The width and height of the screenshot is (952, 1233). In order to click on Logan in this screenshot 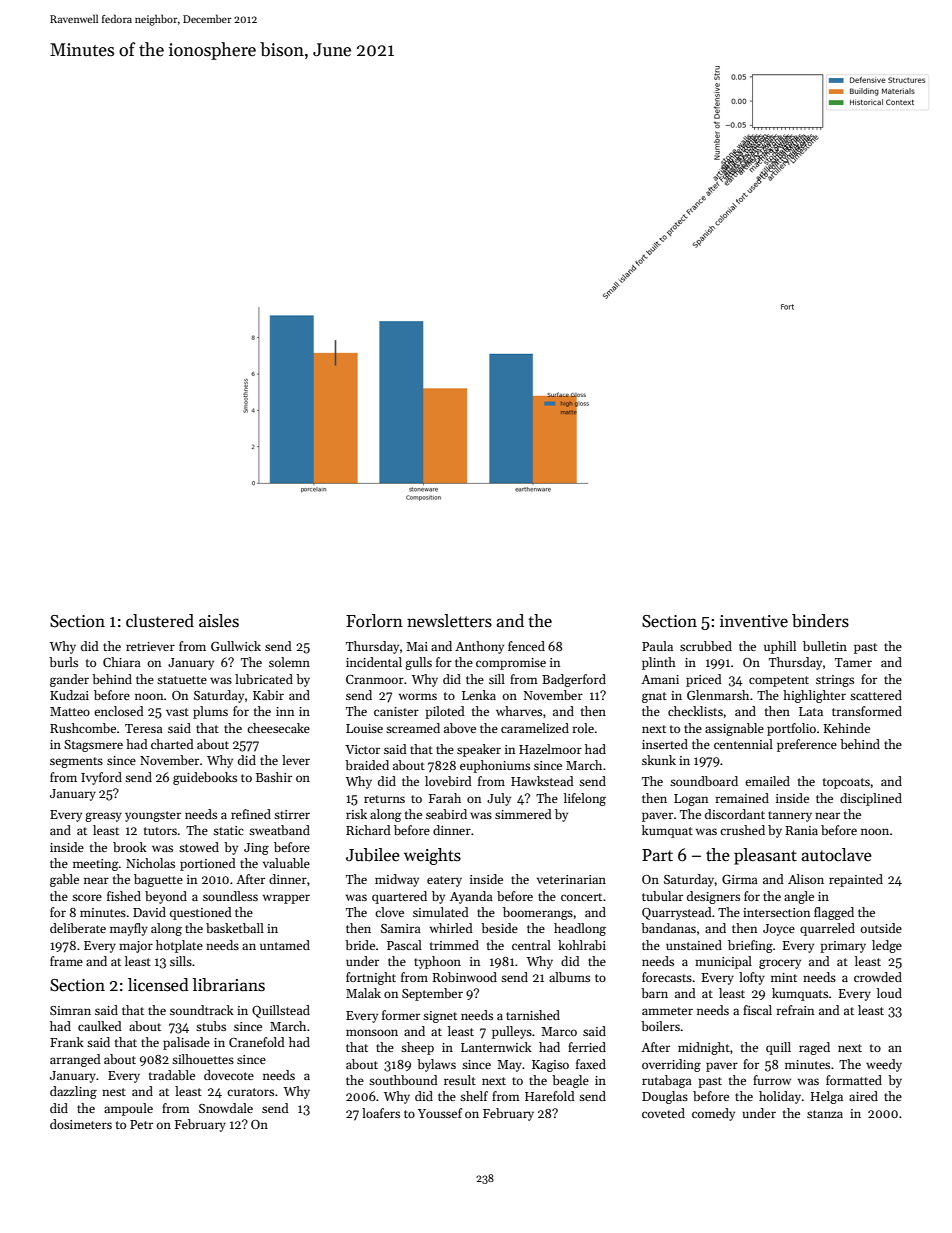, I will do `click(691, 800)`.
